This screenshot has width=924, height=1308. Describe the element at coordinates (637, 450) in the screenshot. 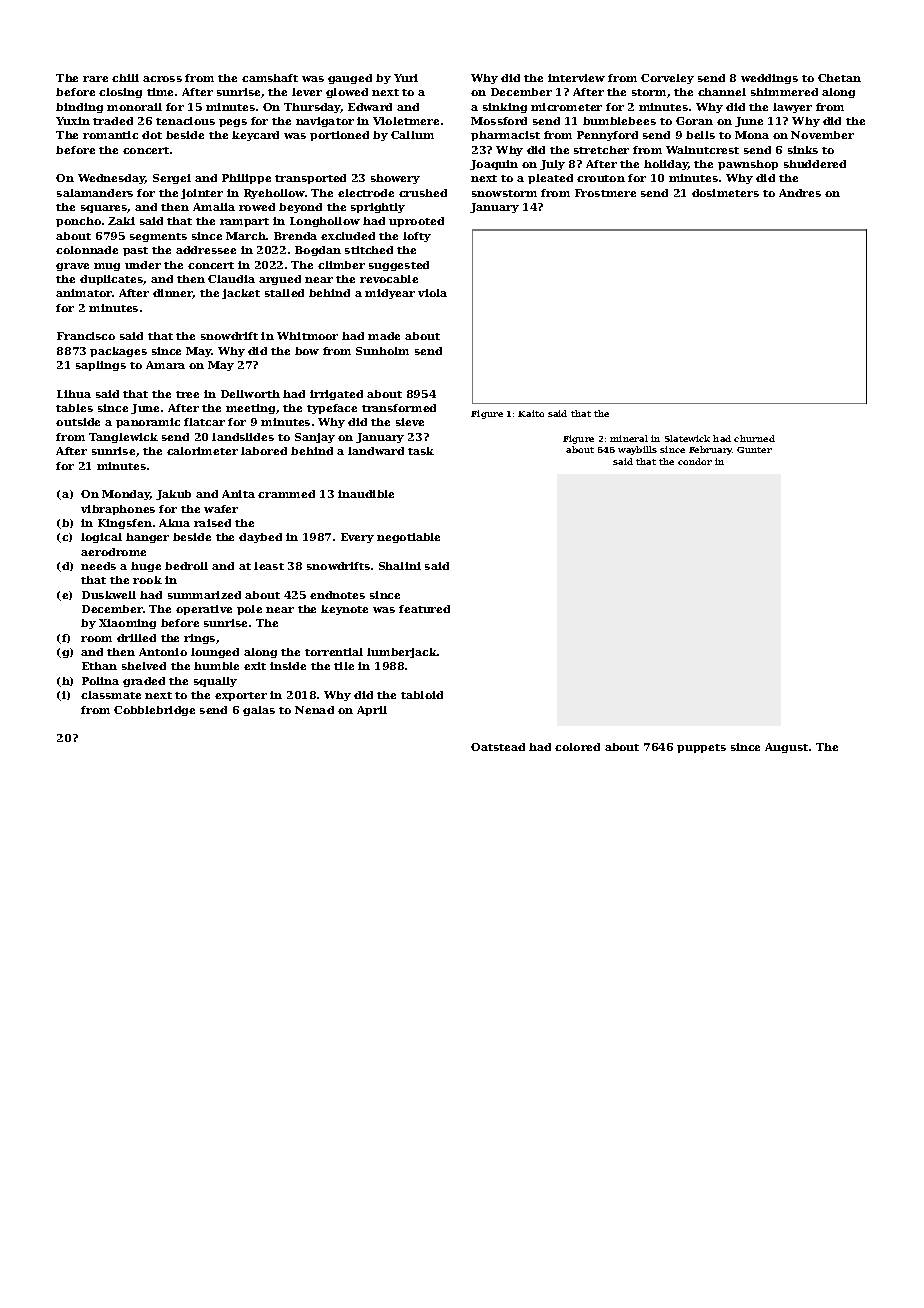

I see `waybills` at that location.
